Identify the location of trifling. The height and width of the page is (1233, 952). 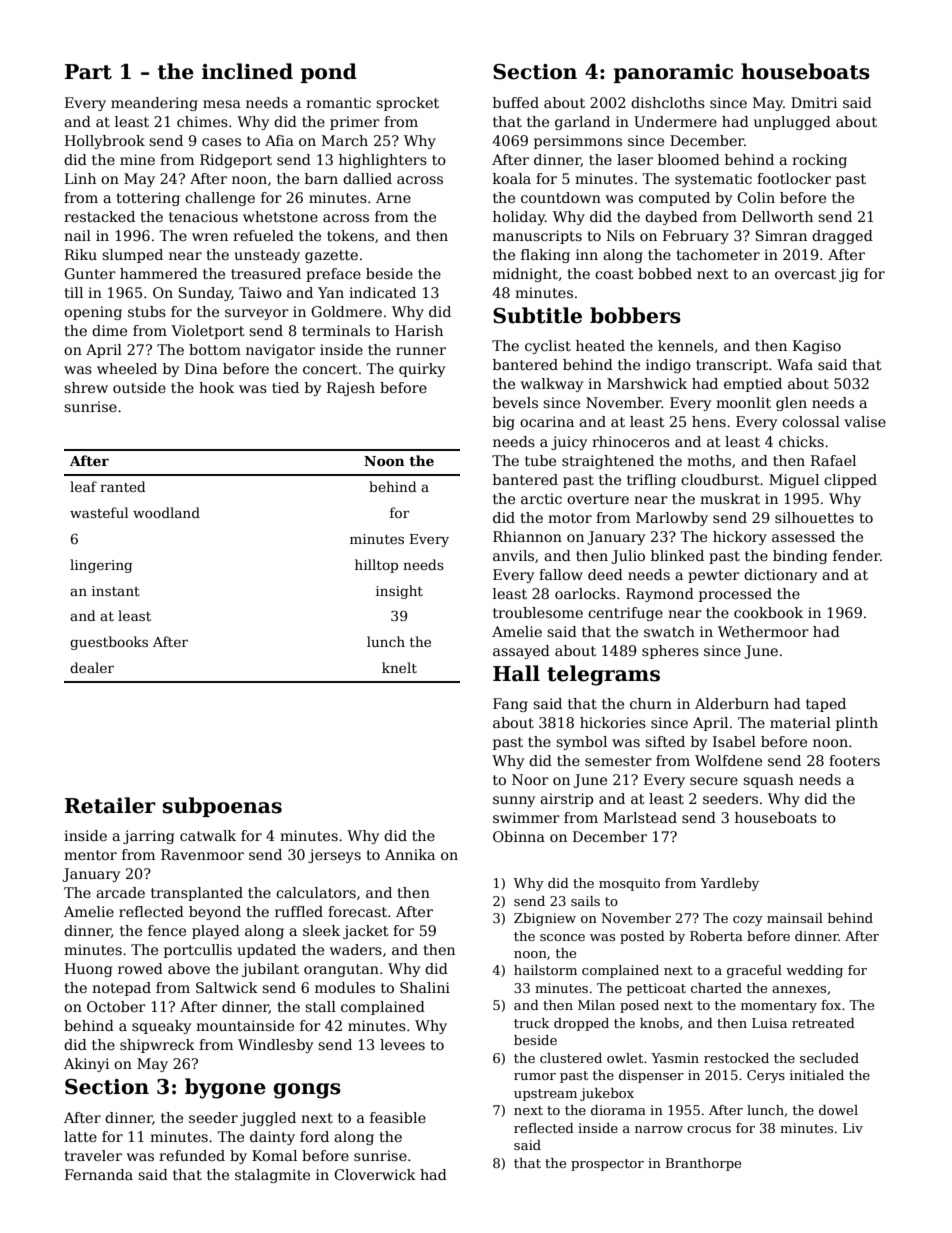
(651, 481).
